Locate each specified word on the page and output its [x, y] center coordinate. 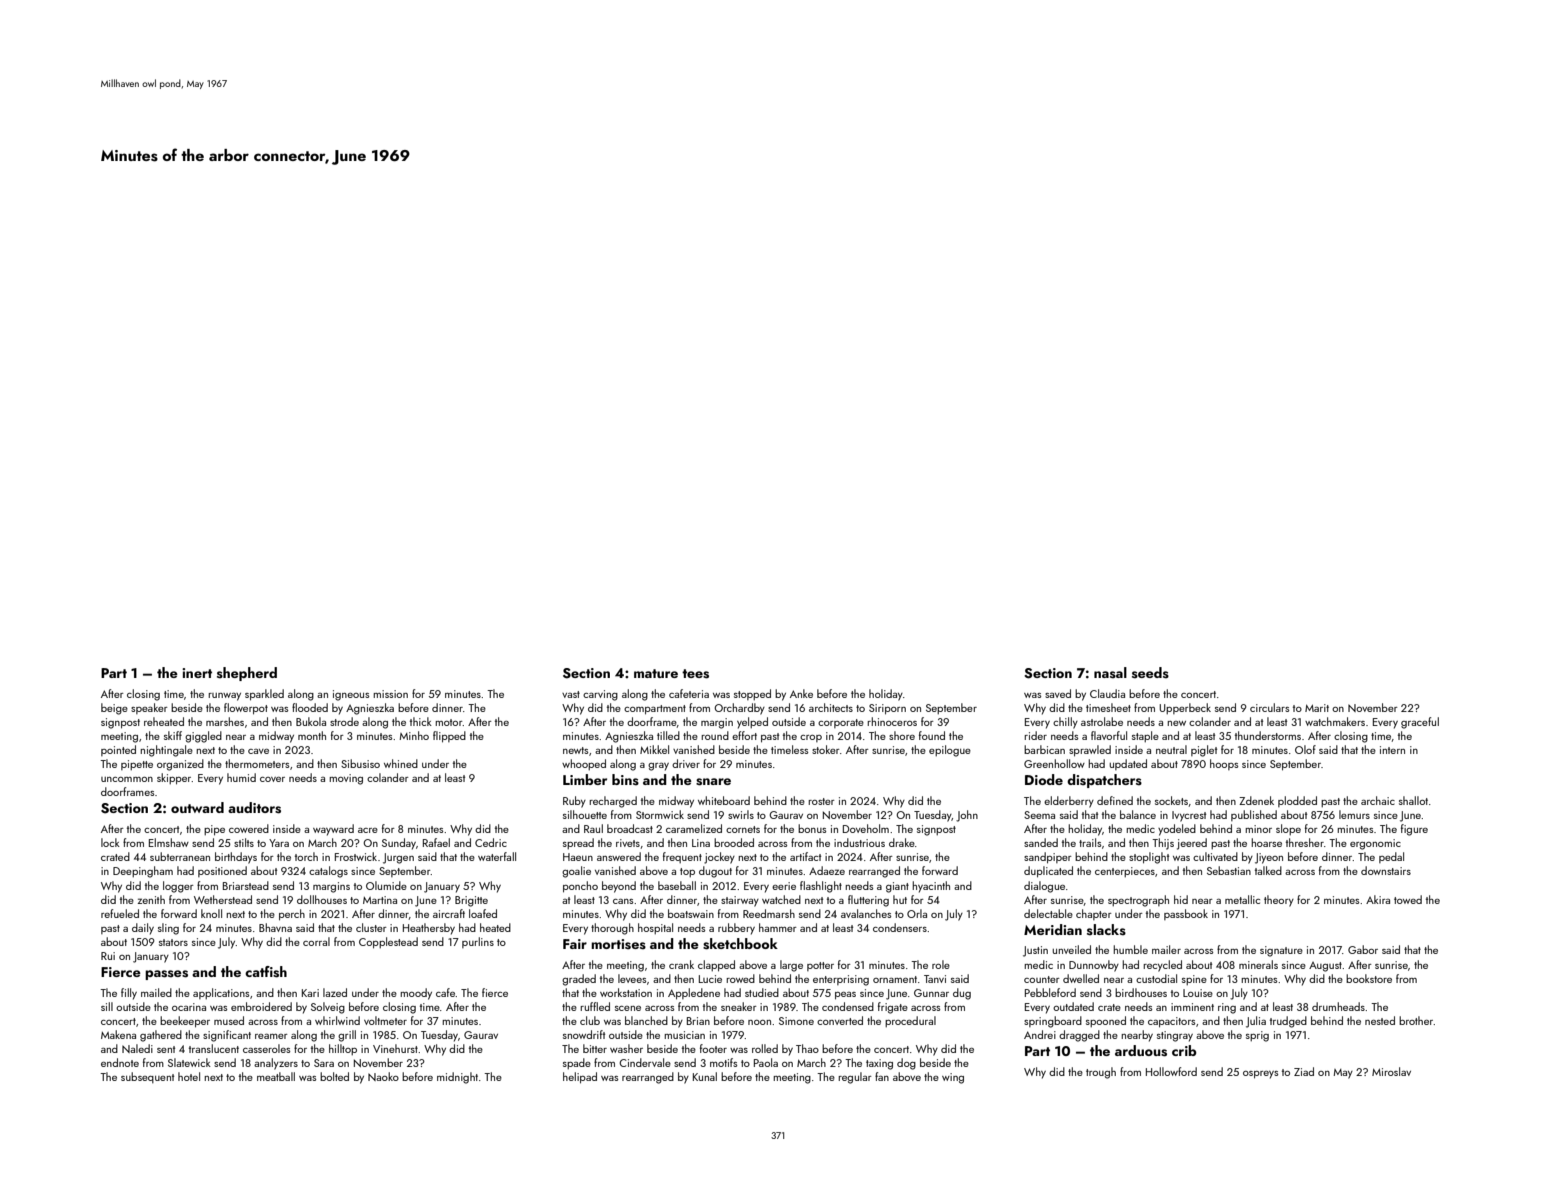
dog [906, 1064]
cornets [743, 829]
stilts [244, 842]
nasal [1110, 673]
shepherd [247, 674]
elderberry [1069, 802]
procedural [910, 1021]
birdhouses [1141, 992]
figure [1414, 830]
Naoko [383, 1076]
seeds [1150, 673]
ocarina [189, 1007]
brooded [734, 842]
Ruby [574, 802]
